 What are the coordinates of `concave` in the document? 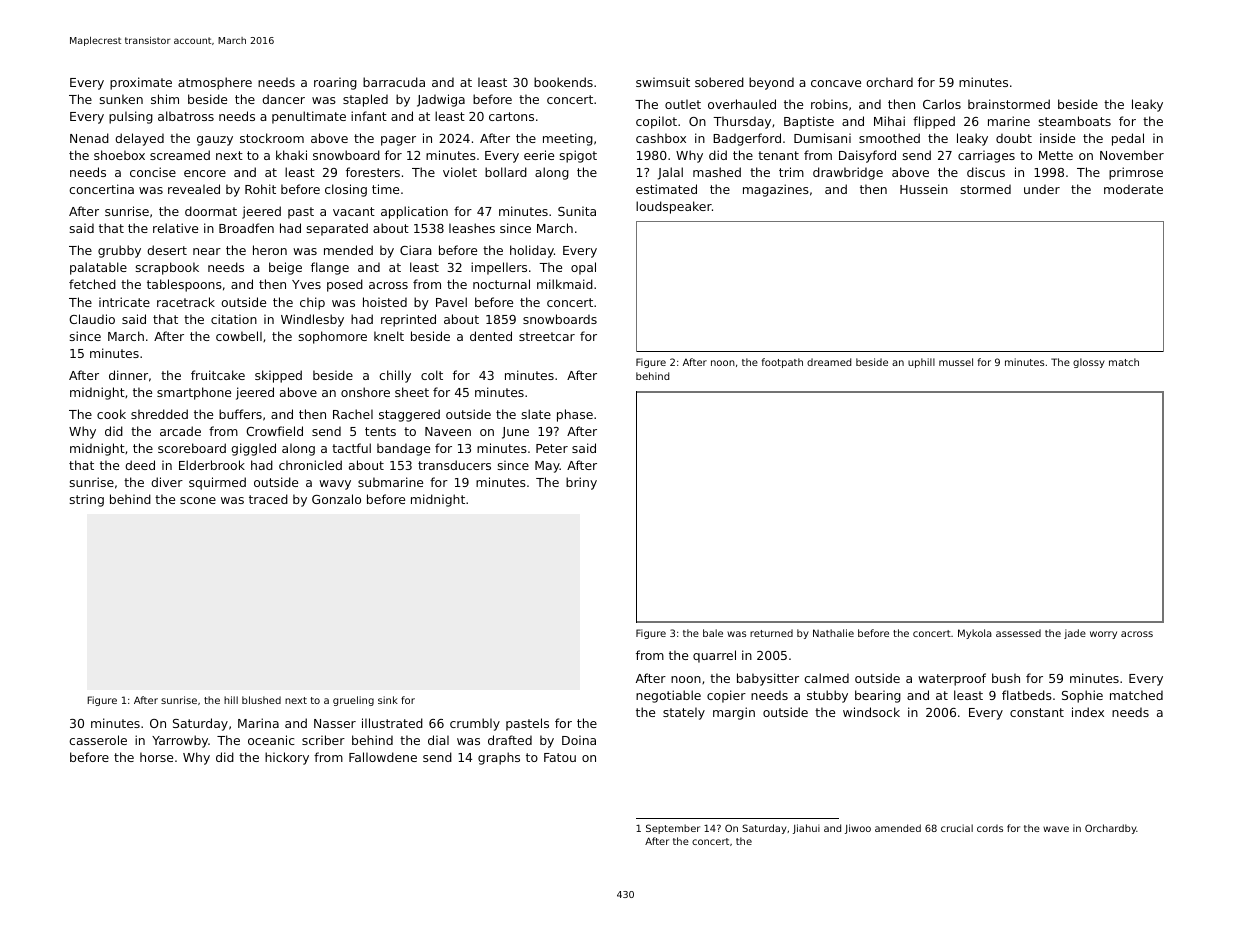 It's located at (836, 83).
